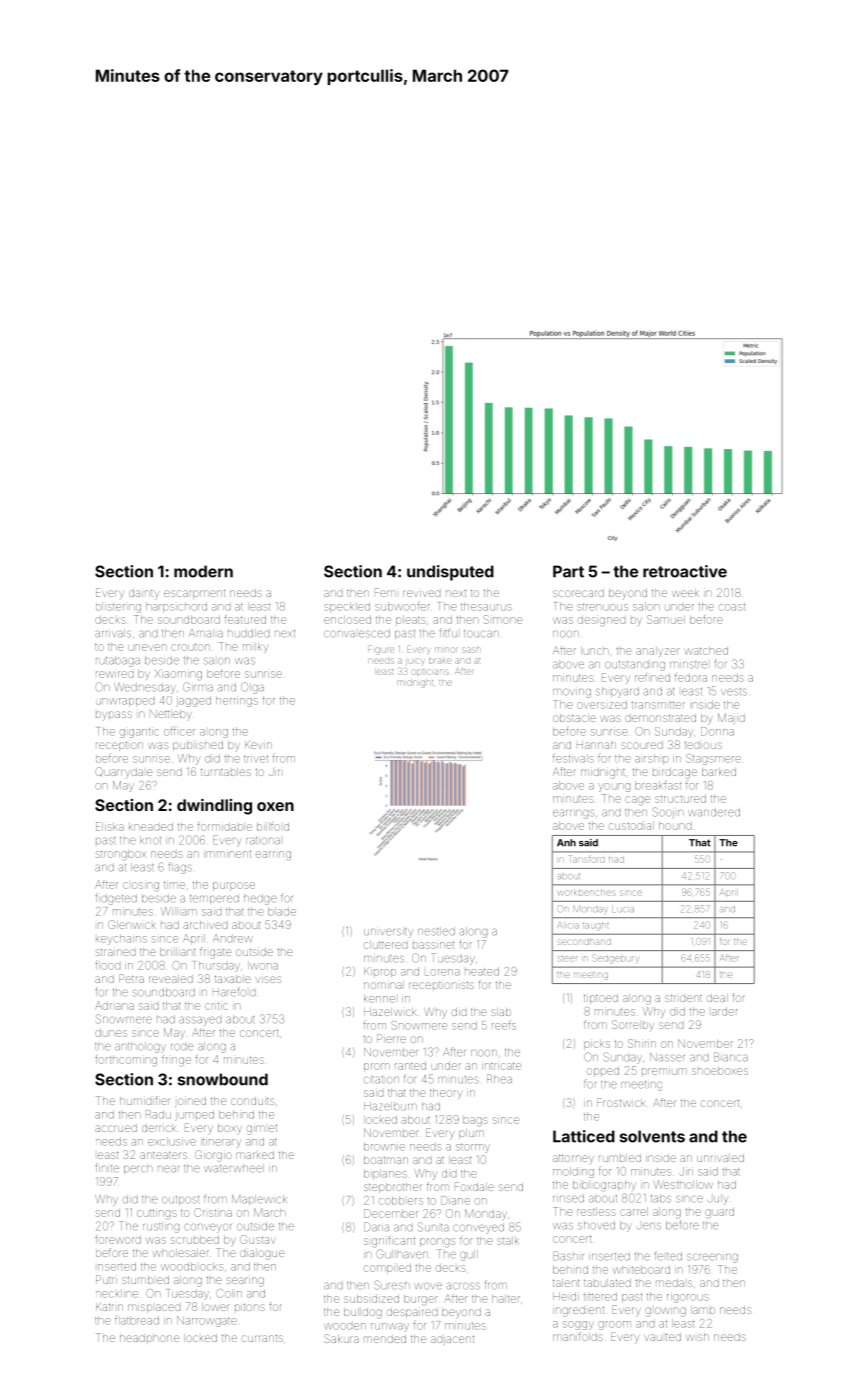 The width and height of the page is (849, 1400). I want to click on Sorrelby, so click(633, 1025).
